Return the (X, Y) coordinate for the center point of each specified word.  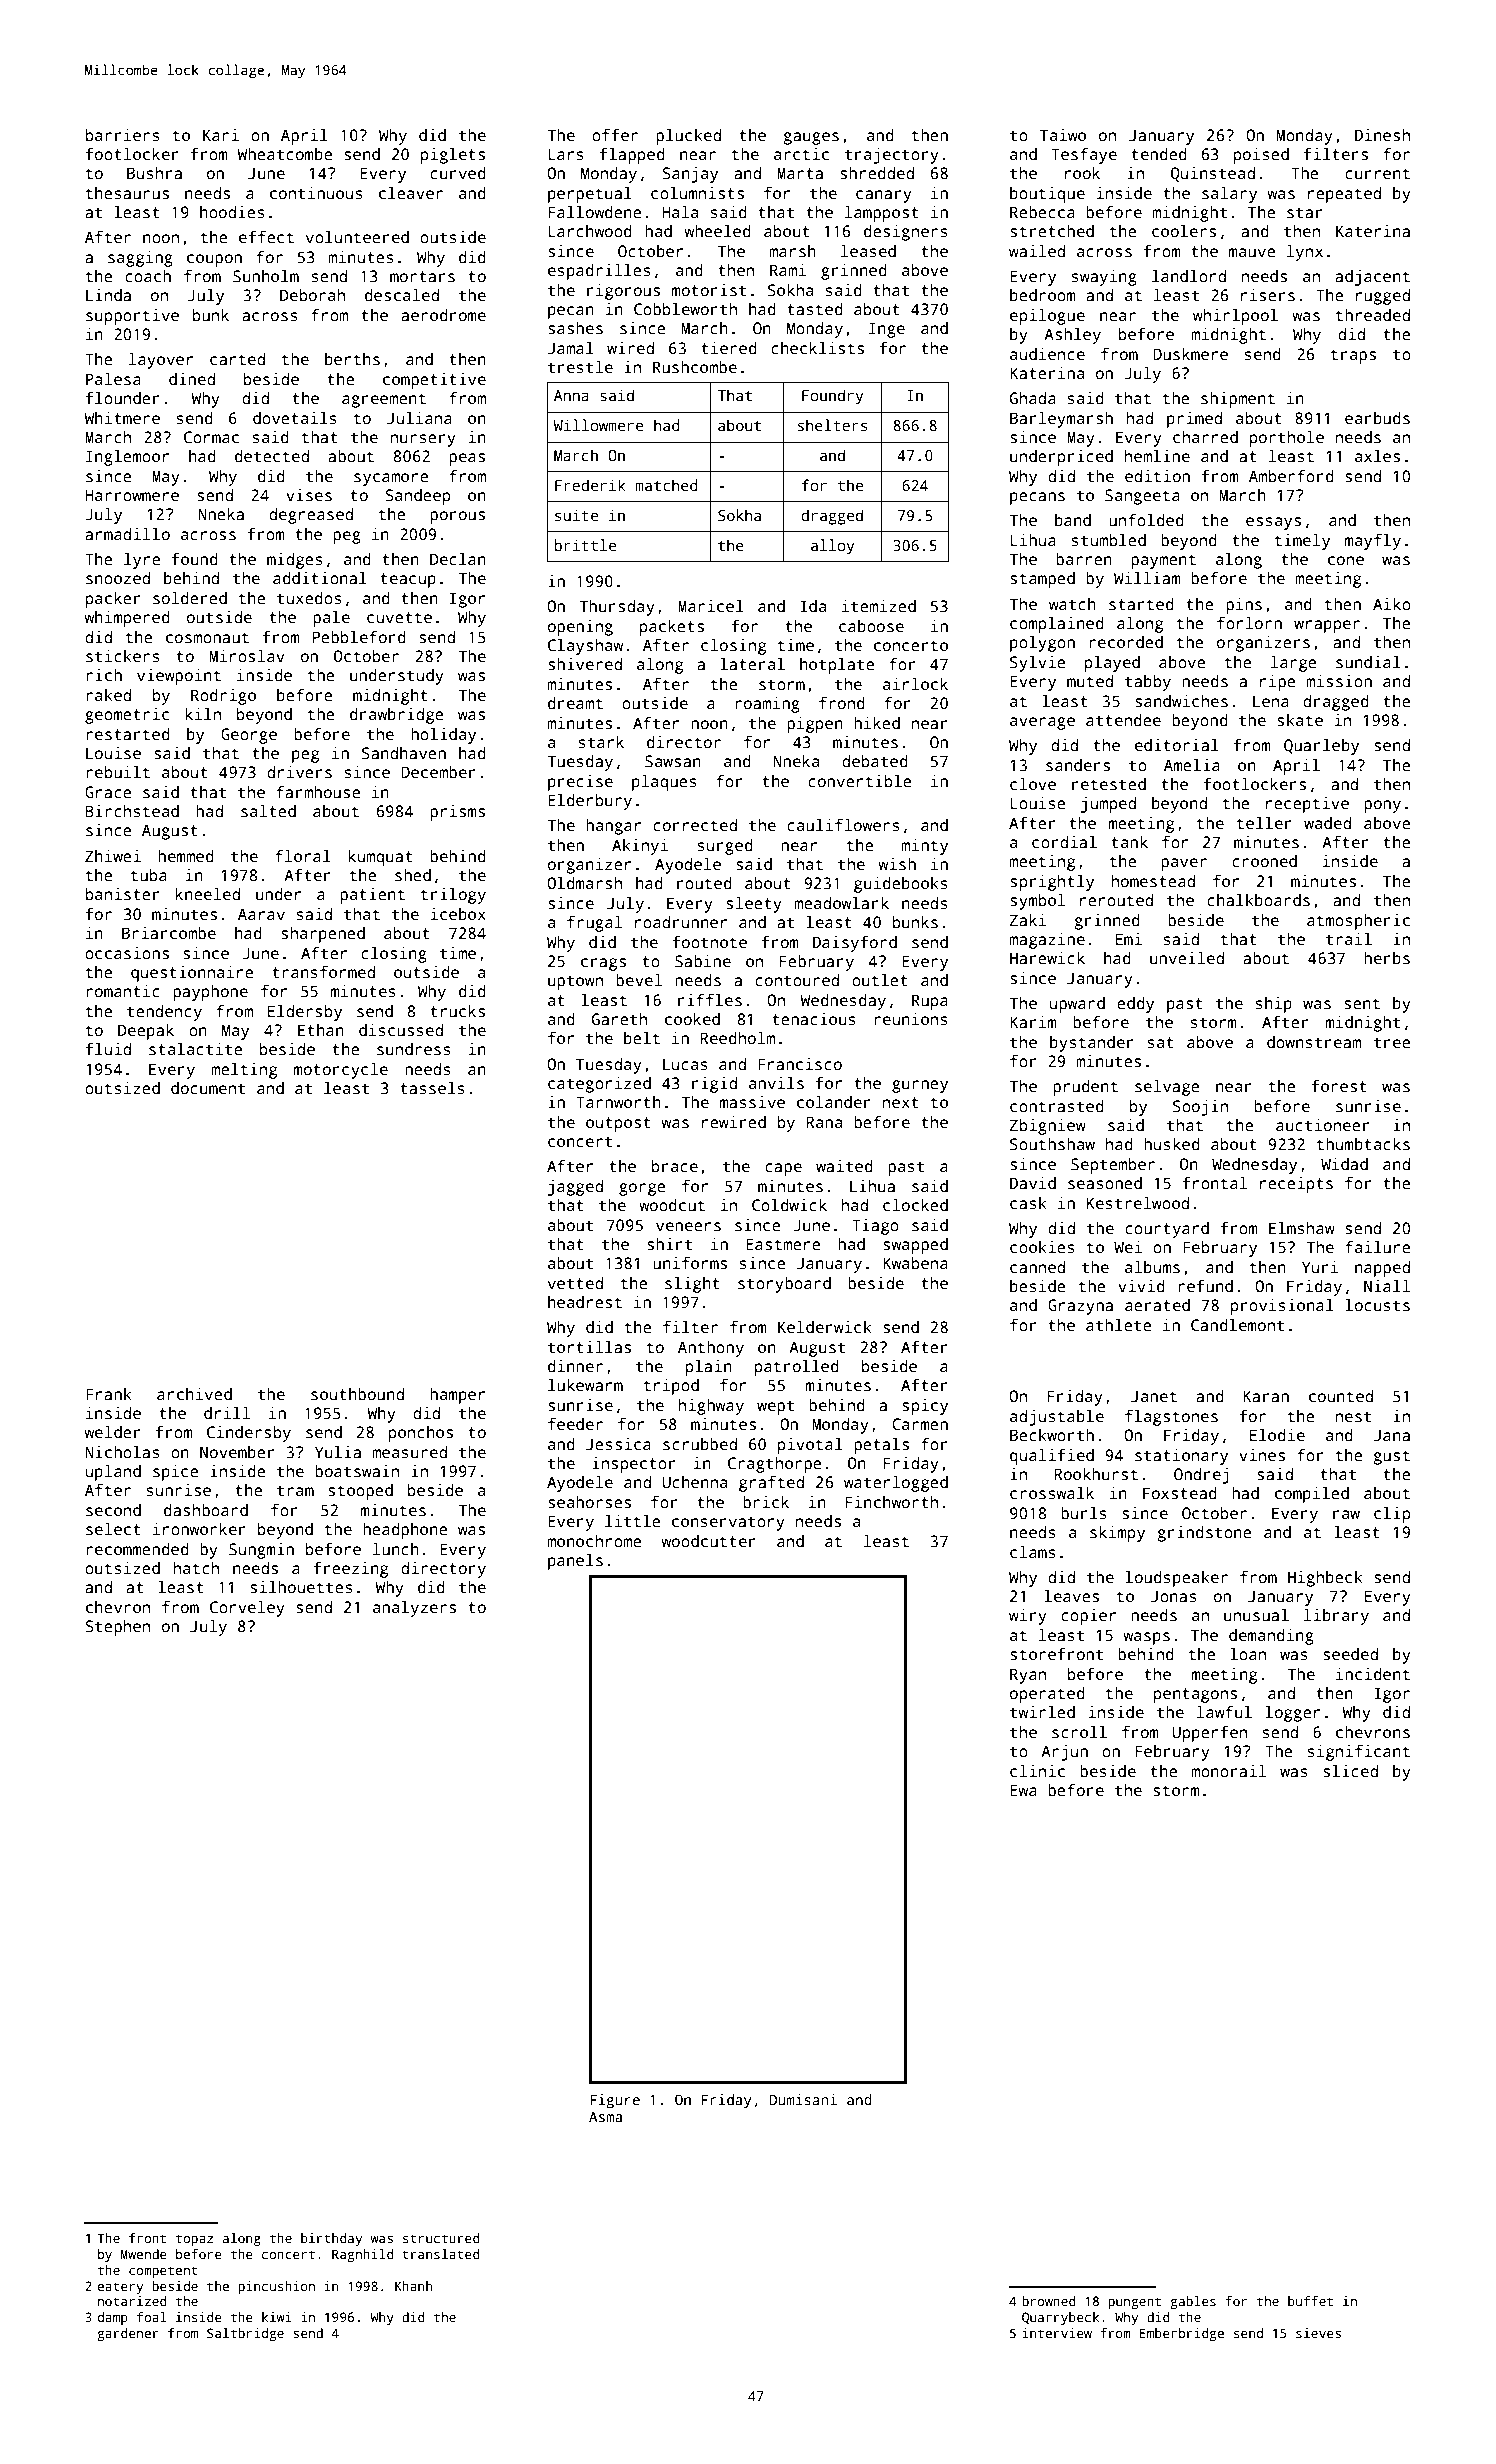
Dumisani (803, 2099)
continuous (316, 193)
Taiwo (1063, 135)
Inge (887, 330)
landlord (1189, 276)
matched (666, 485)
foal (151, 2317)
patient (372, 896)
